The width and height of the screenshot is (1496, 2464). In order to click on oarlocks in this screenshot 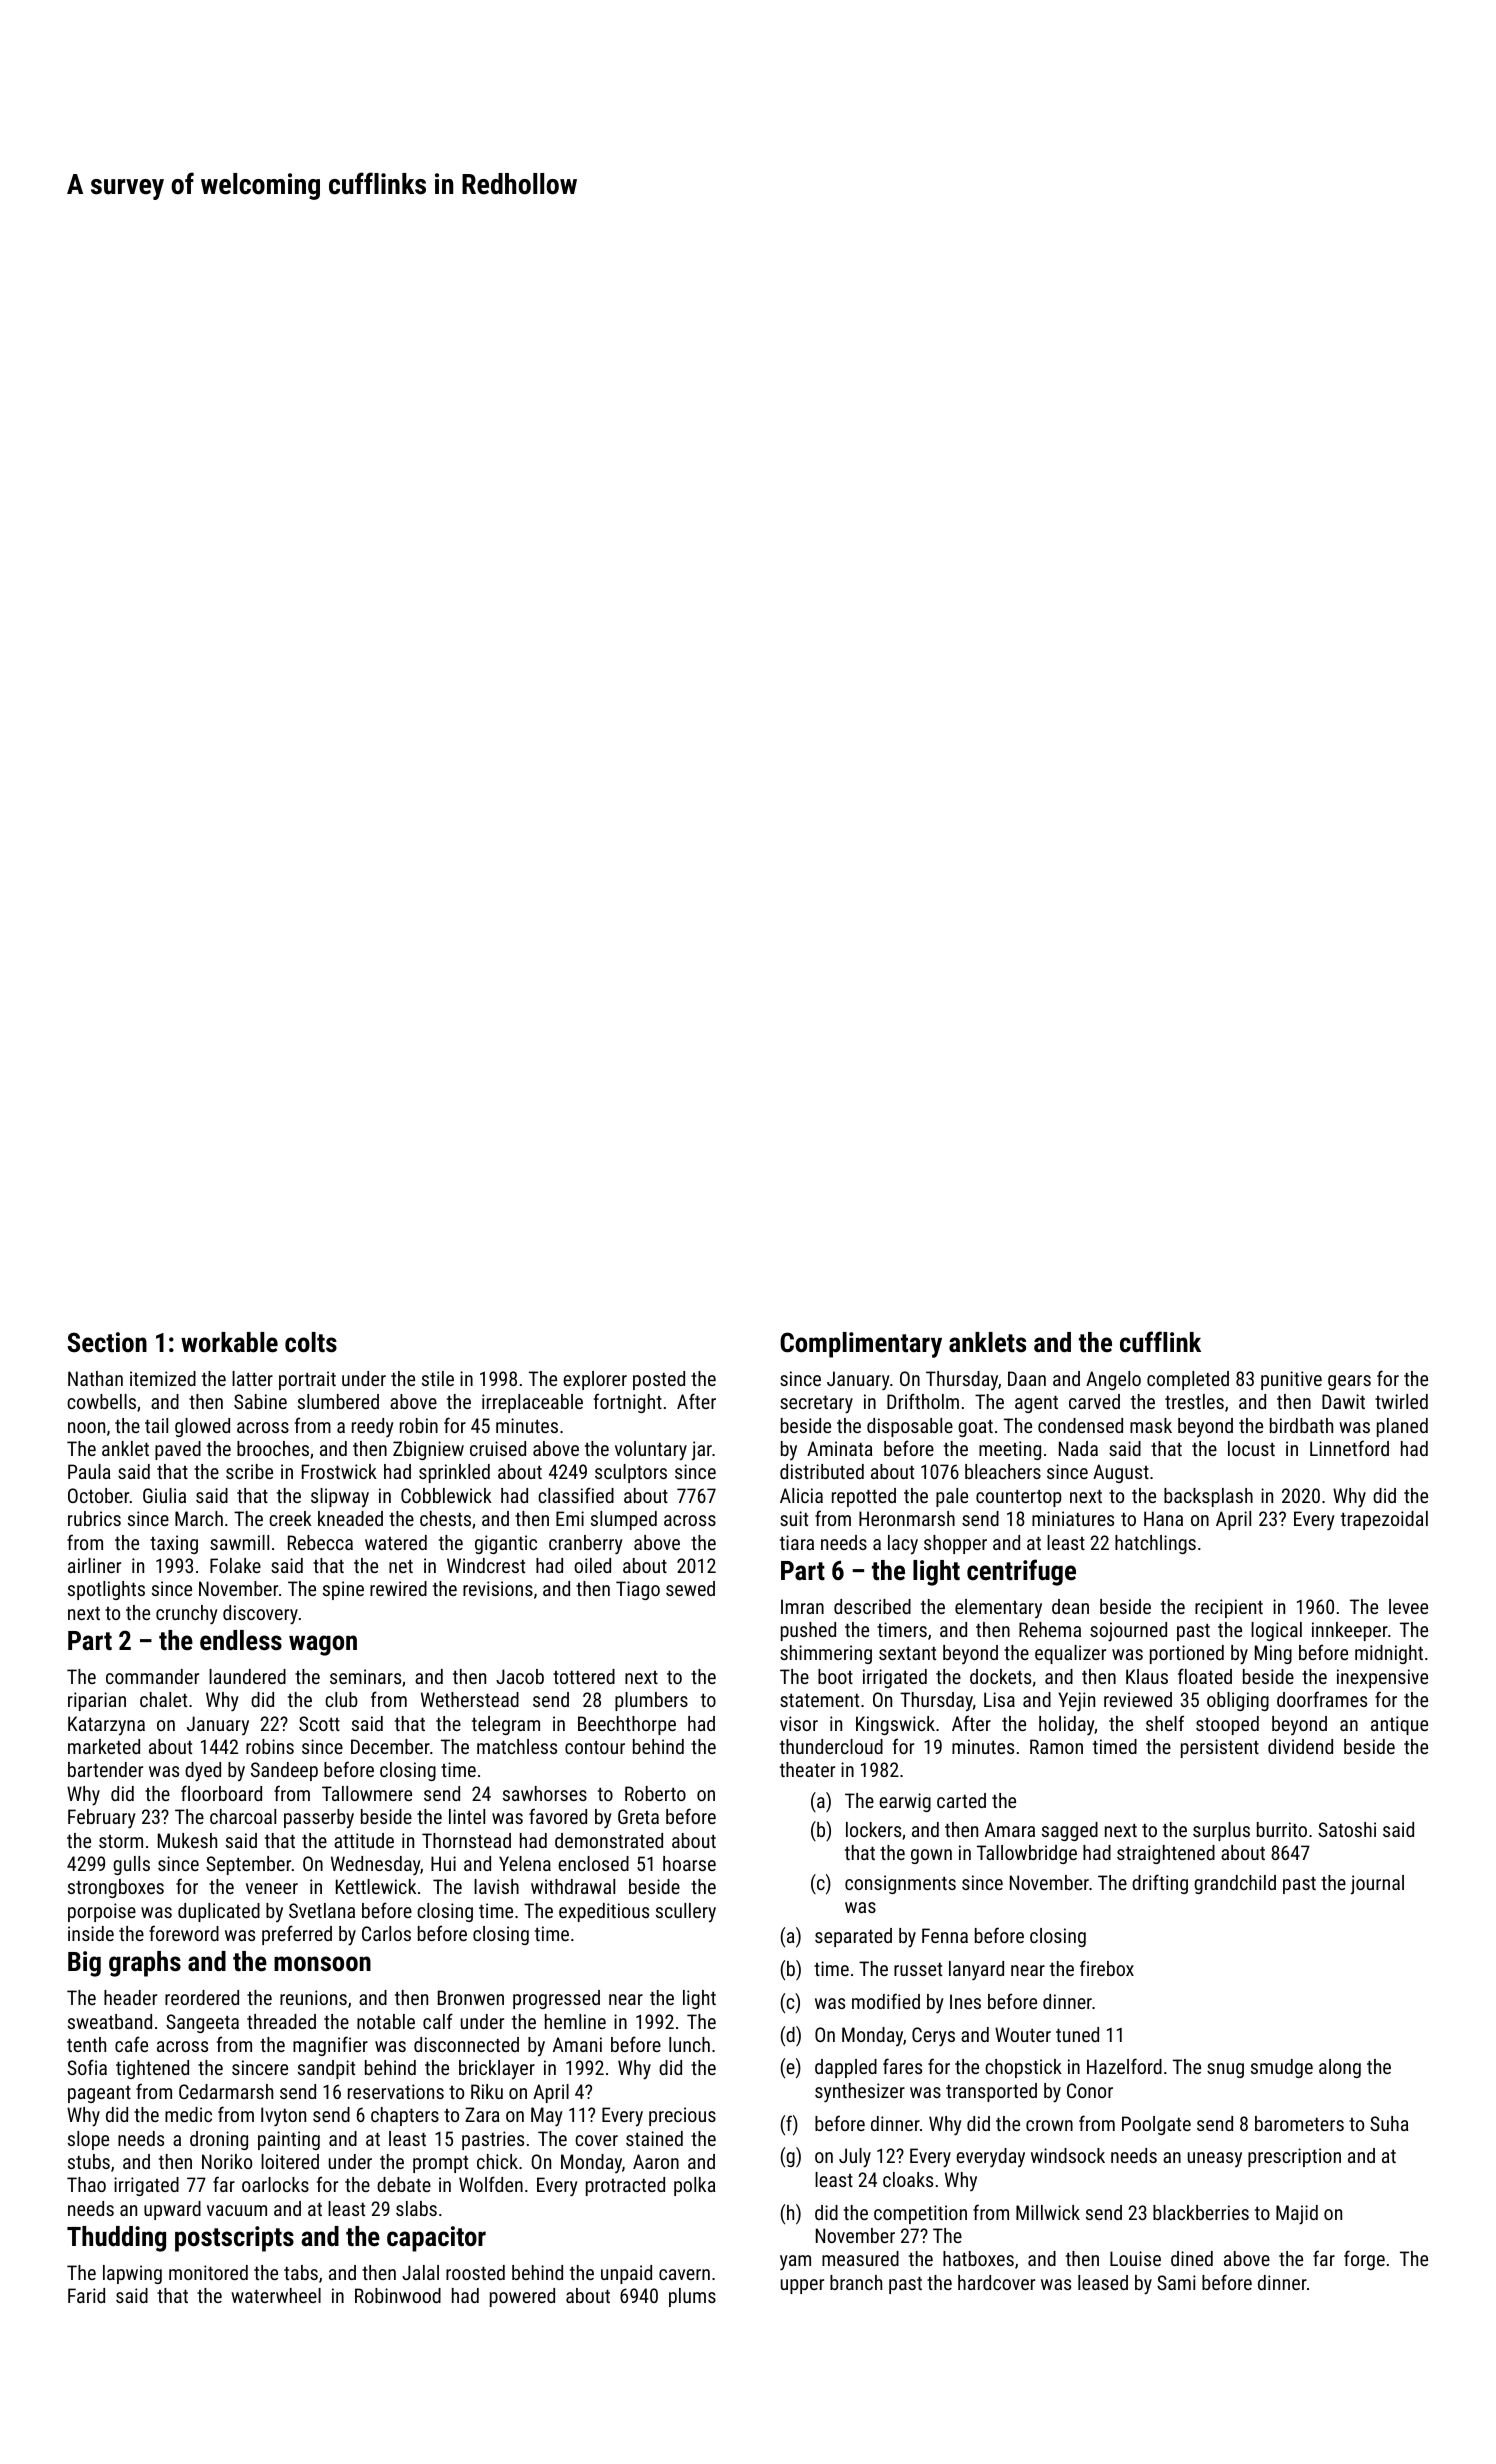, I will do `click(275, 2184)`.
